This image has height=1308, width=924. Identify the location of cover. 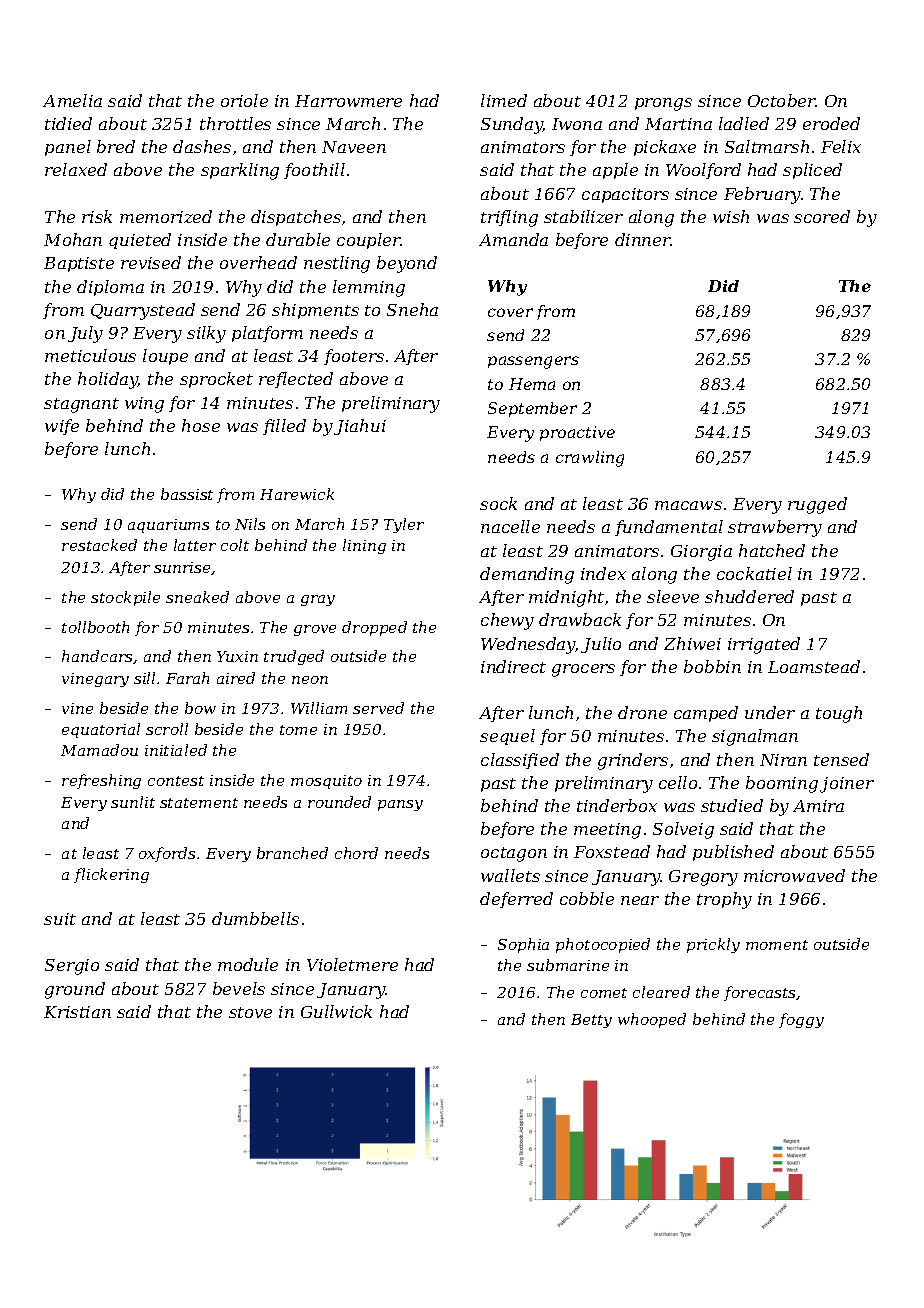
(510, 312).
